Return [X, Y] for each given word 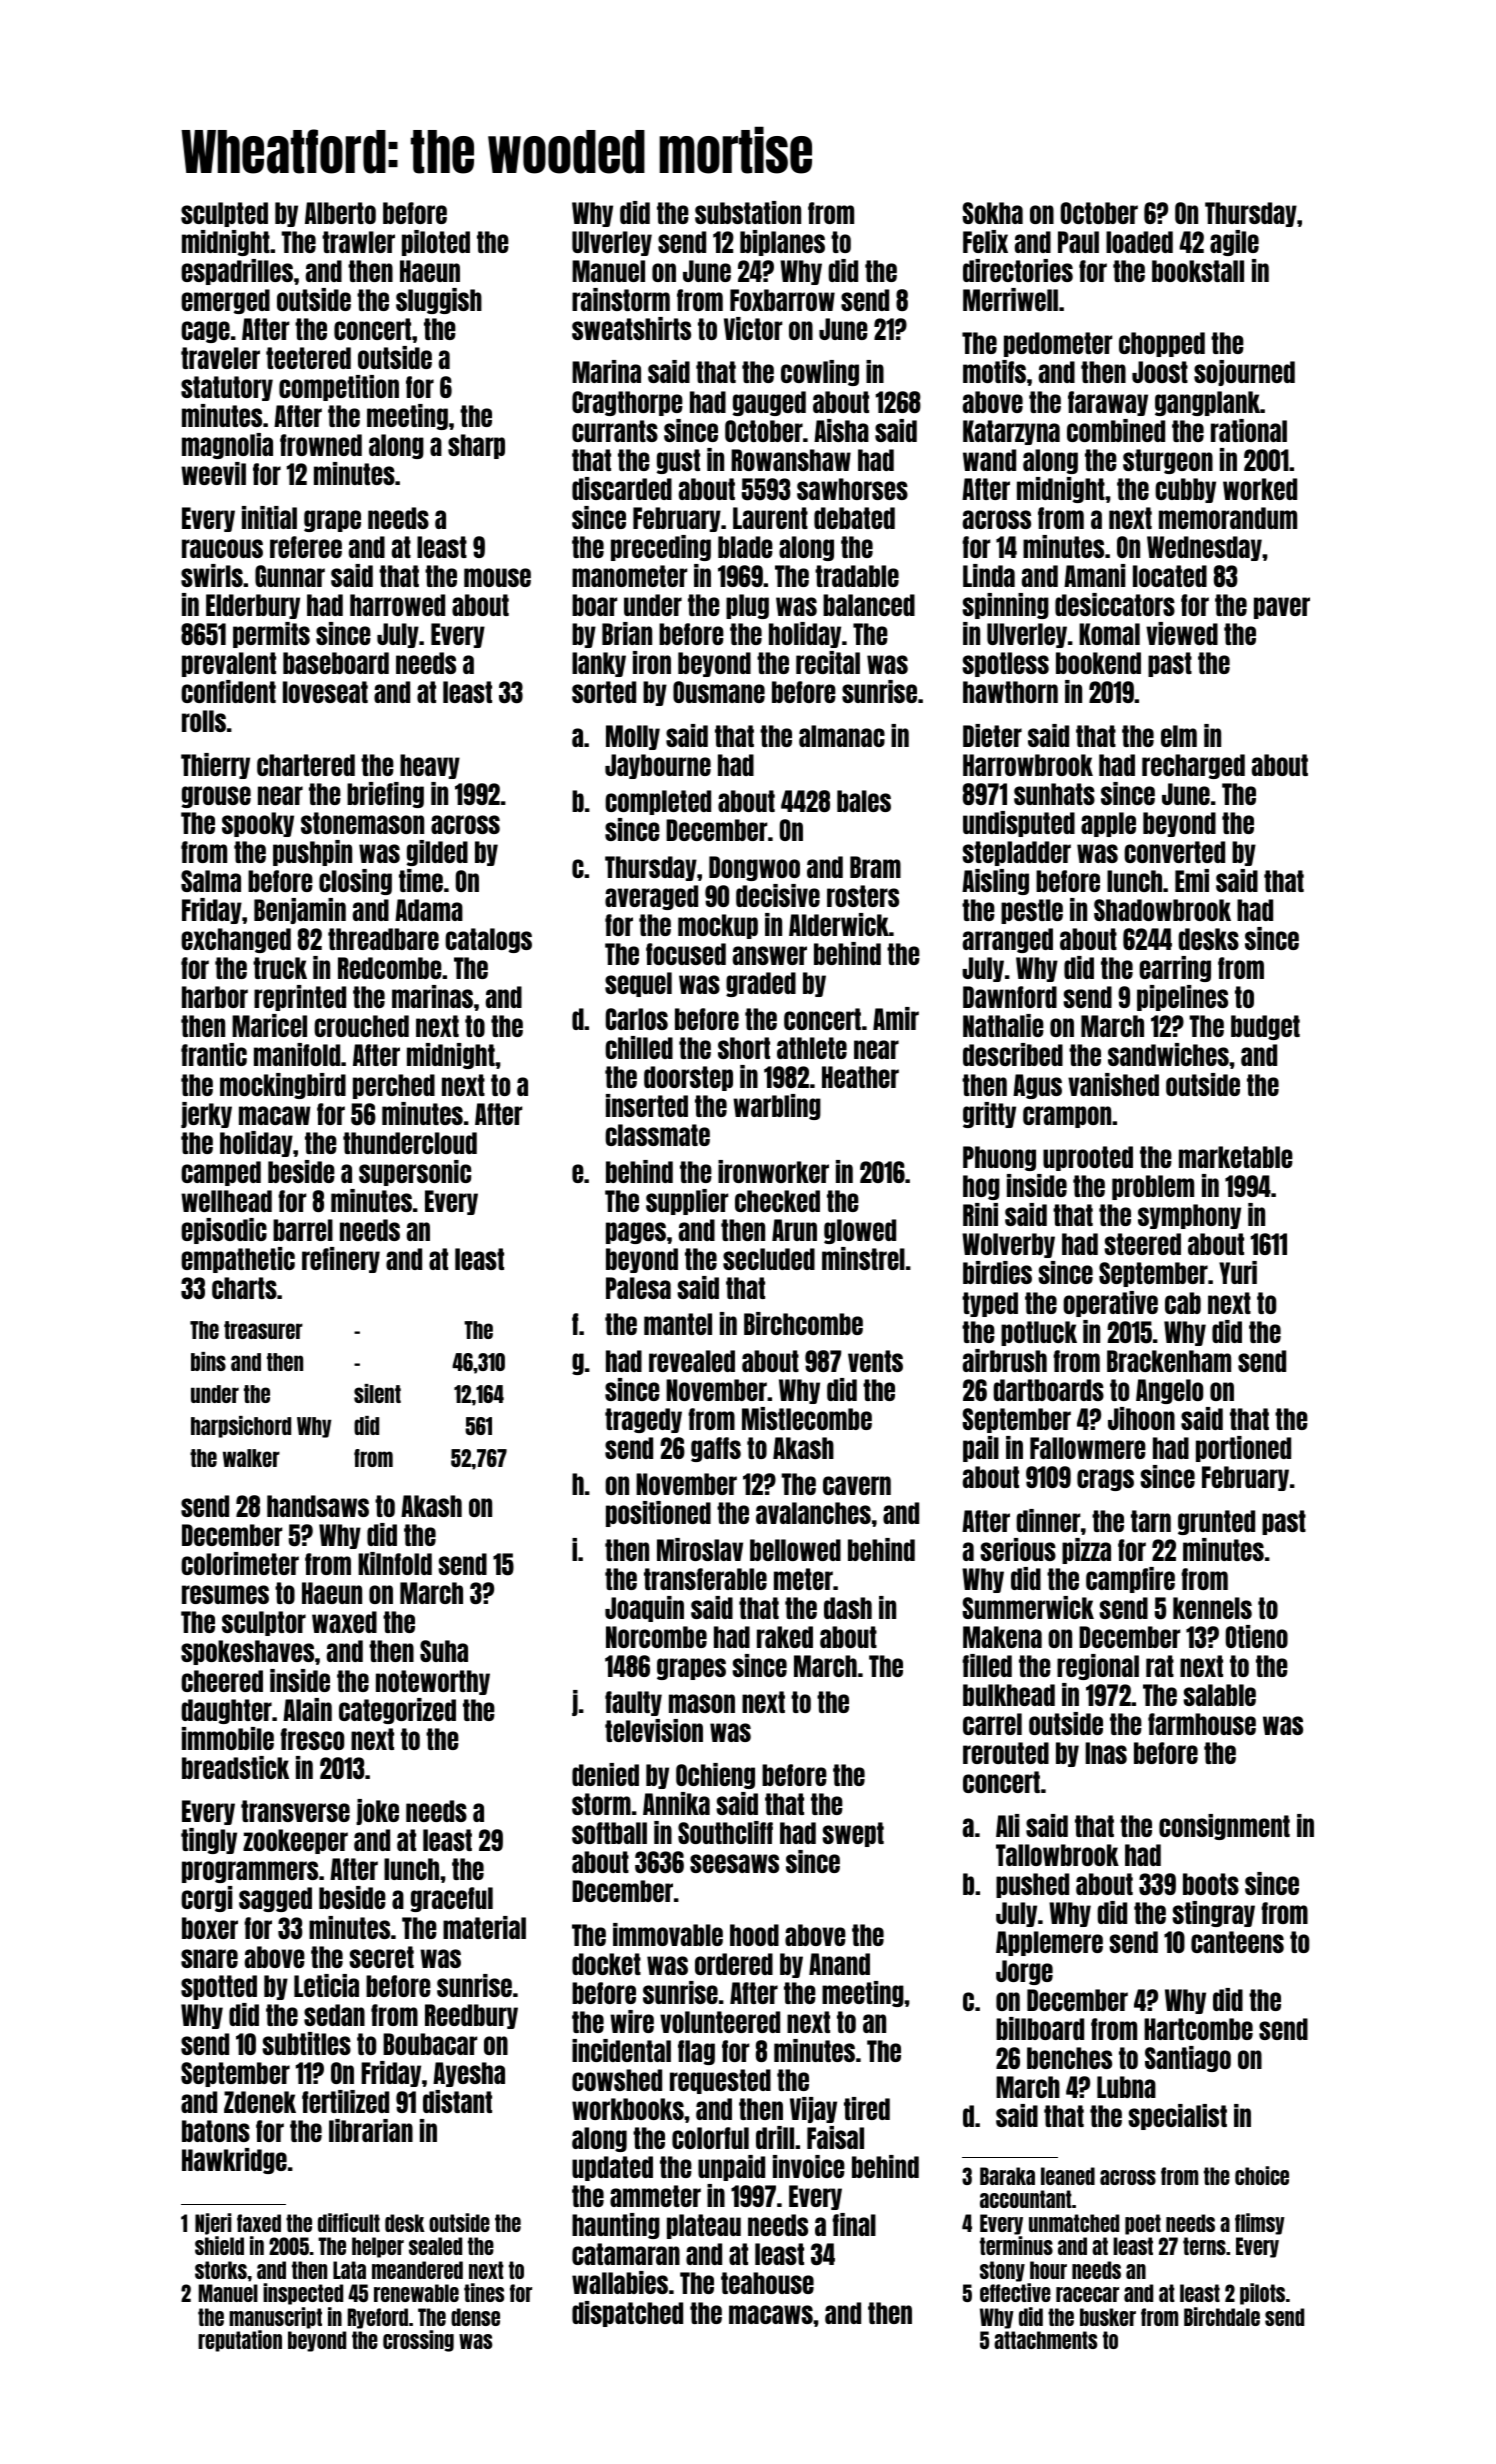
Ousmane [719, 692]
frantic [214, 1054]
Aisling [995, 882]
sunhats [1054, 794]
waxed [344, 1622]
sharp [476, 446]
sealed [435, 2246]
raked [785, 1637]
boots [1211, 1884]
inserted [647, 1105]
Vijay [813, 2110]
